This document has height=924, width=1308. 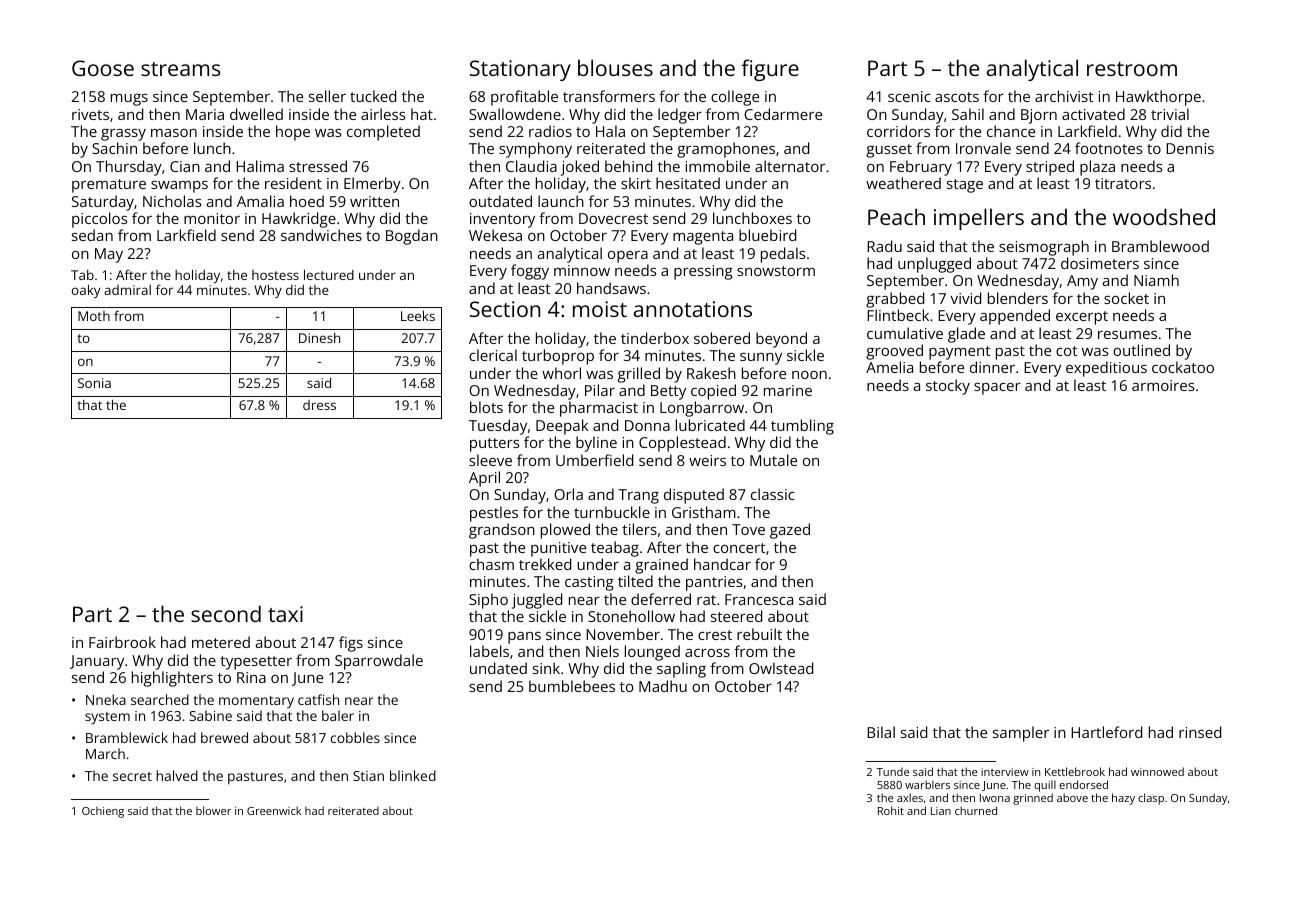 What do you see at coordinates (788, 390) in the document?
I see `marine` at bounding box center [788, 390].
